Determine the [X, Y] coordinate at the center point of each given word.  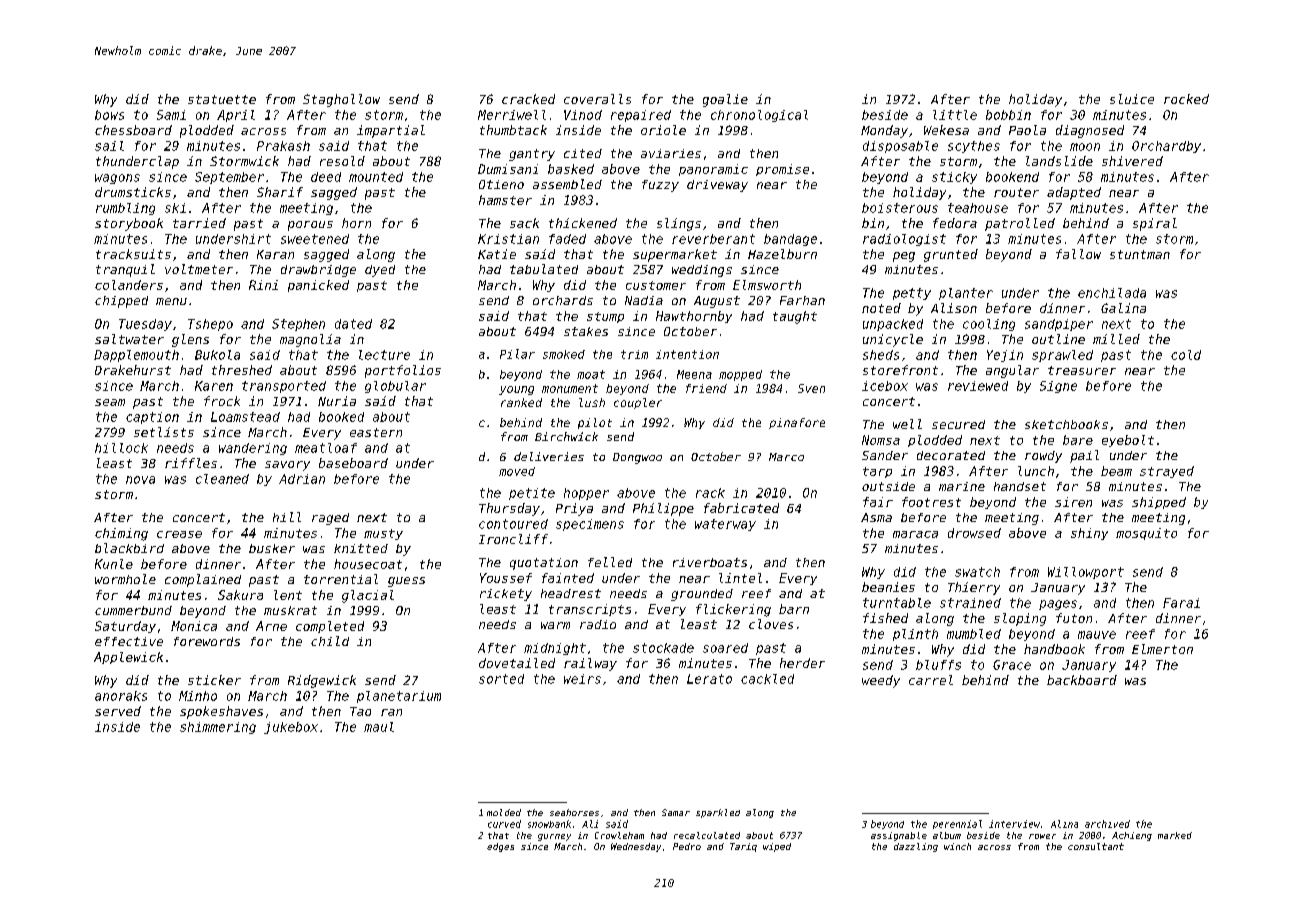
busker [272, 548]
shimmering [218, 728]
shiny [1089, 534]
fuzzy [660, 186]
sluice [1132, 99]
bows [109, 115]
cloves [771, 624]
